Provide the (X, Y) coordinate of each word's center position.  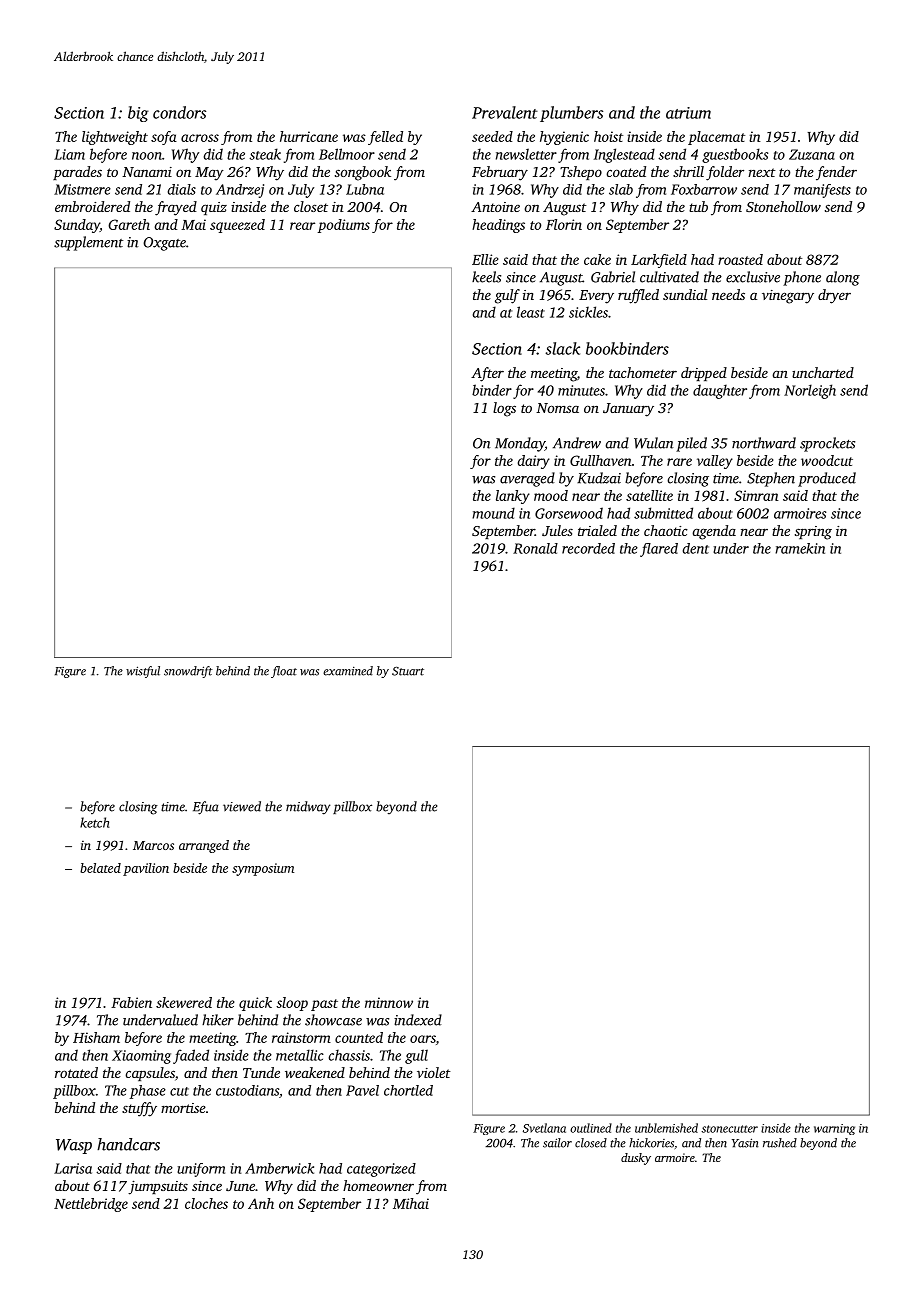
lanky (513, 497)
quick (255, 1004)
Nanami (147, 172)
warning (834, 1129)
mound (493, 513)
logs (504, 409)
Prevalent (505, 112)
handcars (128, 1144)
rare (679, 462)
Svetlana (544, 1128)
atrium (688, 113)
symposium (263, 869)
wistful (143, 672)
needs (728, 294)
